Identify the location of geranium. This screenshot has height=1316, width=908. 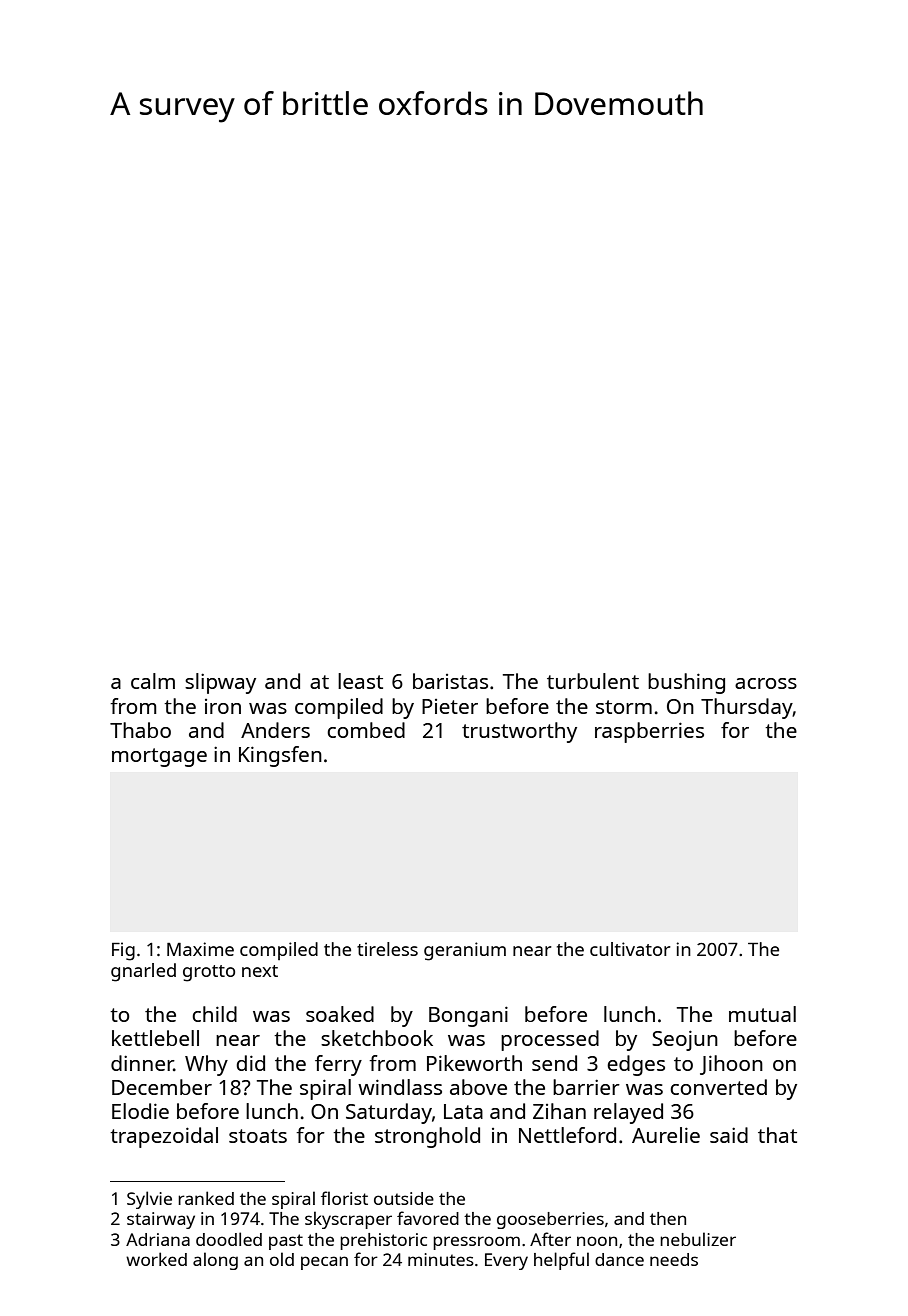
(465, 951).
